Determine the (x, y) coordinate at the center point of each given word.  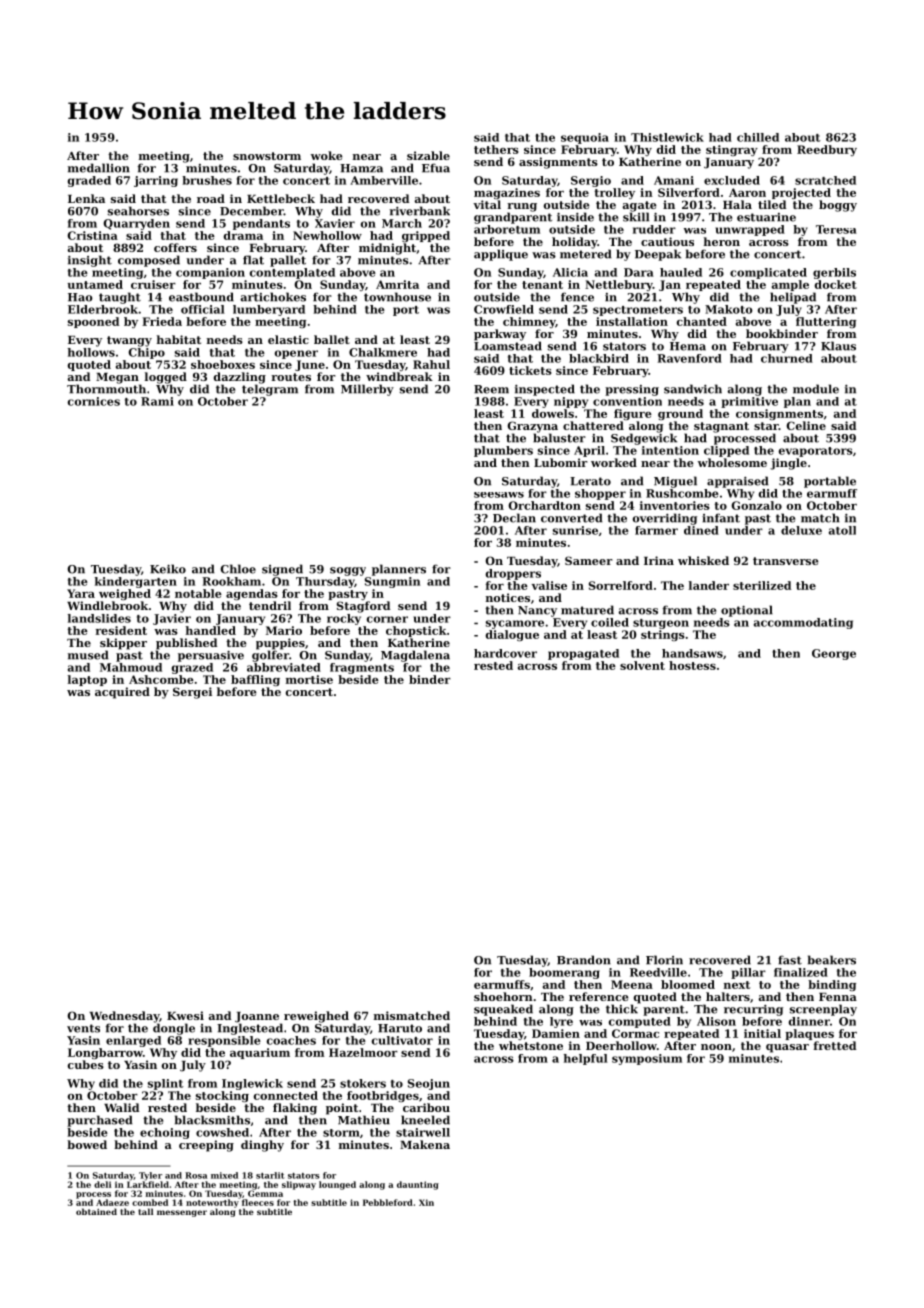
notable (198, 593)
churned (787, 358)
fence (577, 297)
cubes (86, 1064)
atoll (842, 530)
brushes (207, 180)
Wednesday (124, 1017)
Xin (426, 1202)
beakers (832, 960)
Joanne (257, 1017)
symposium (647, 1059)
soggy (348, 571)
